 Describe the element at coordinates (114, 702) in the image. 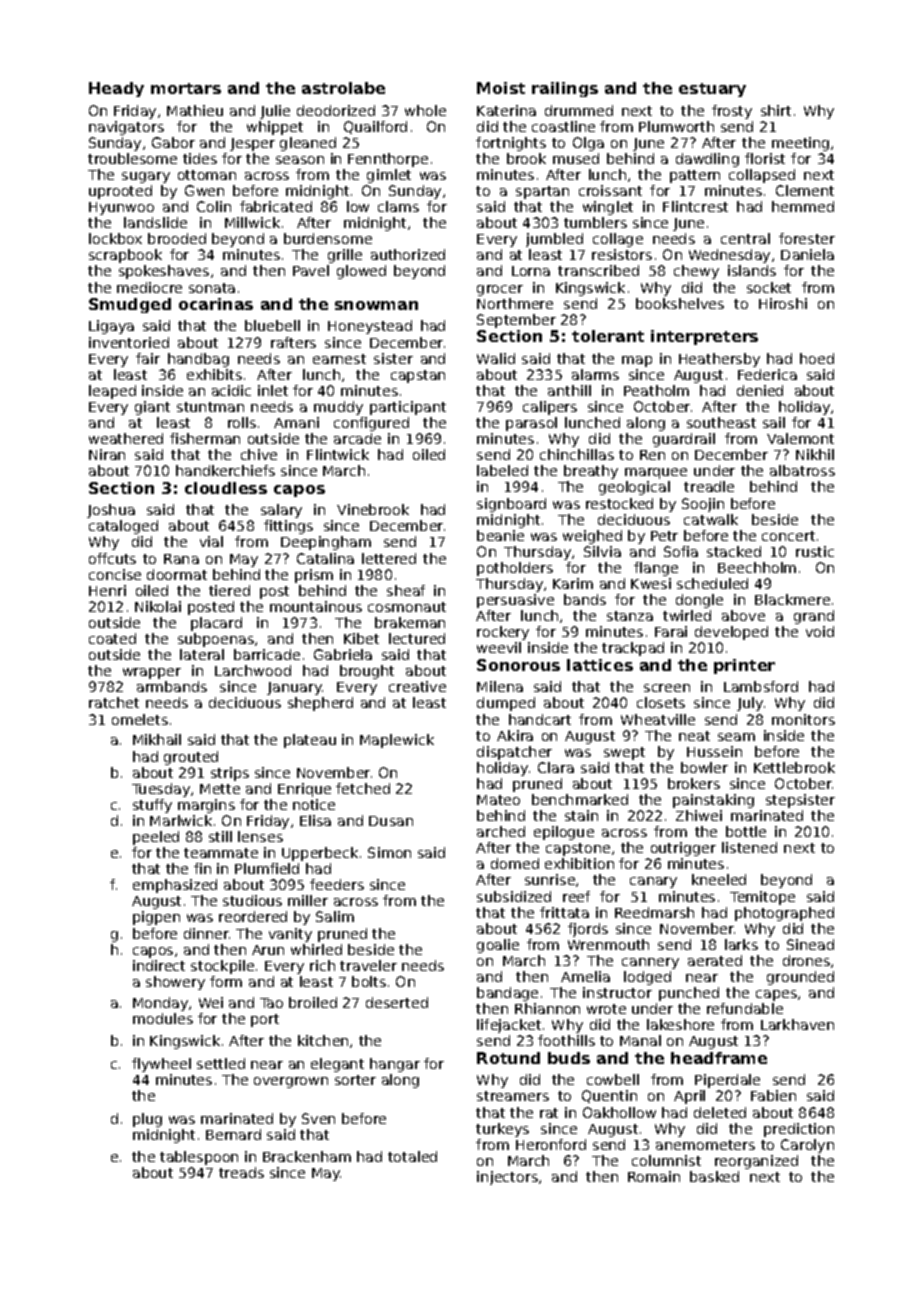

I see `ratchet` at that location.
